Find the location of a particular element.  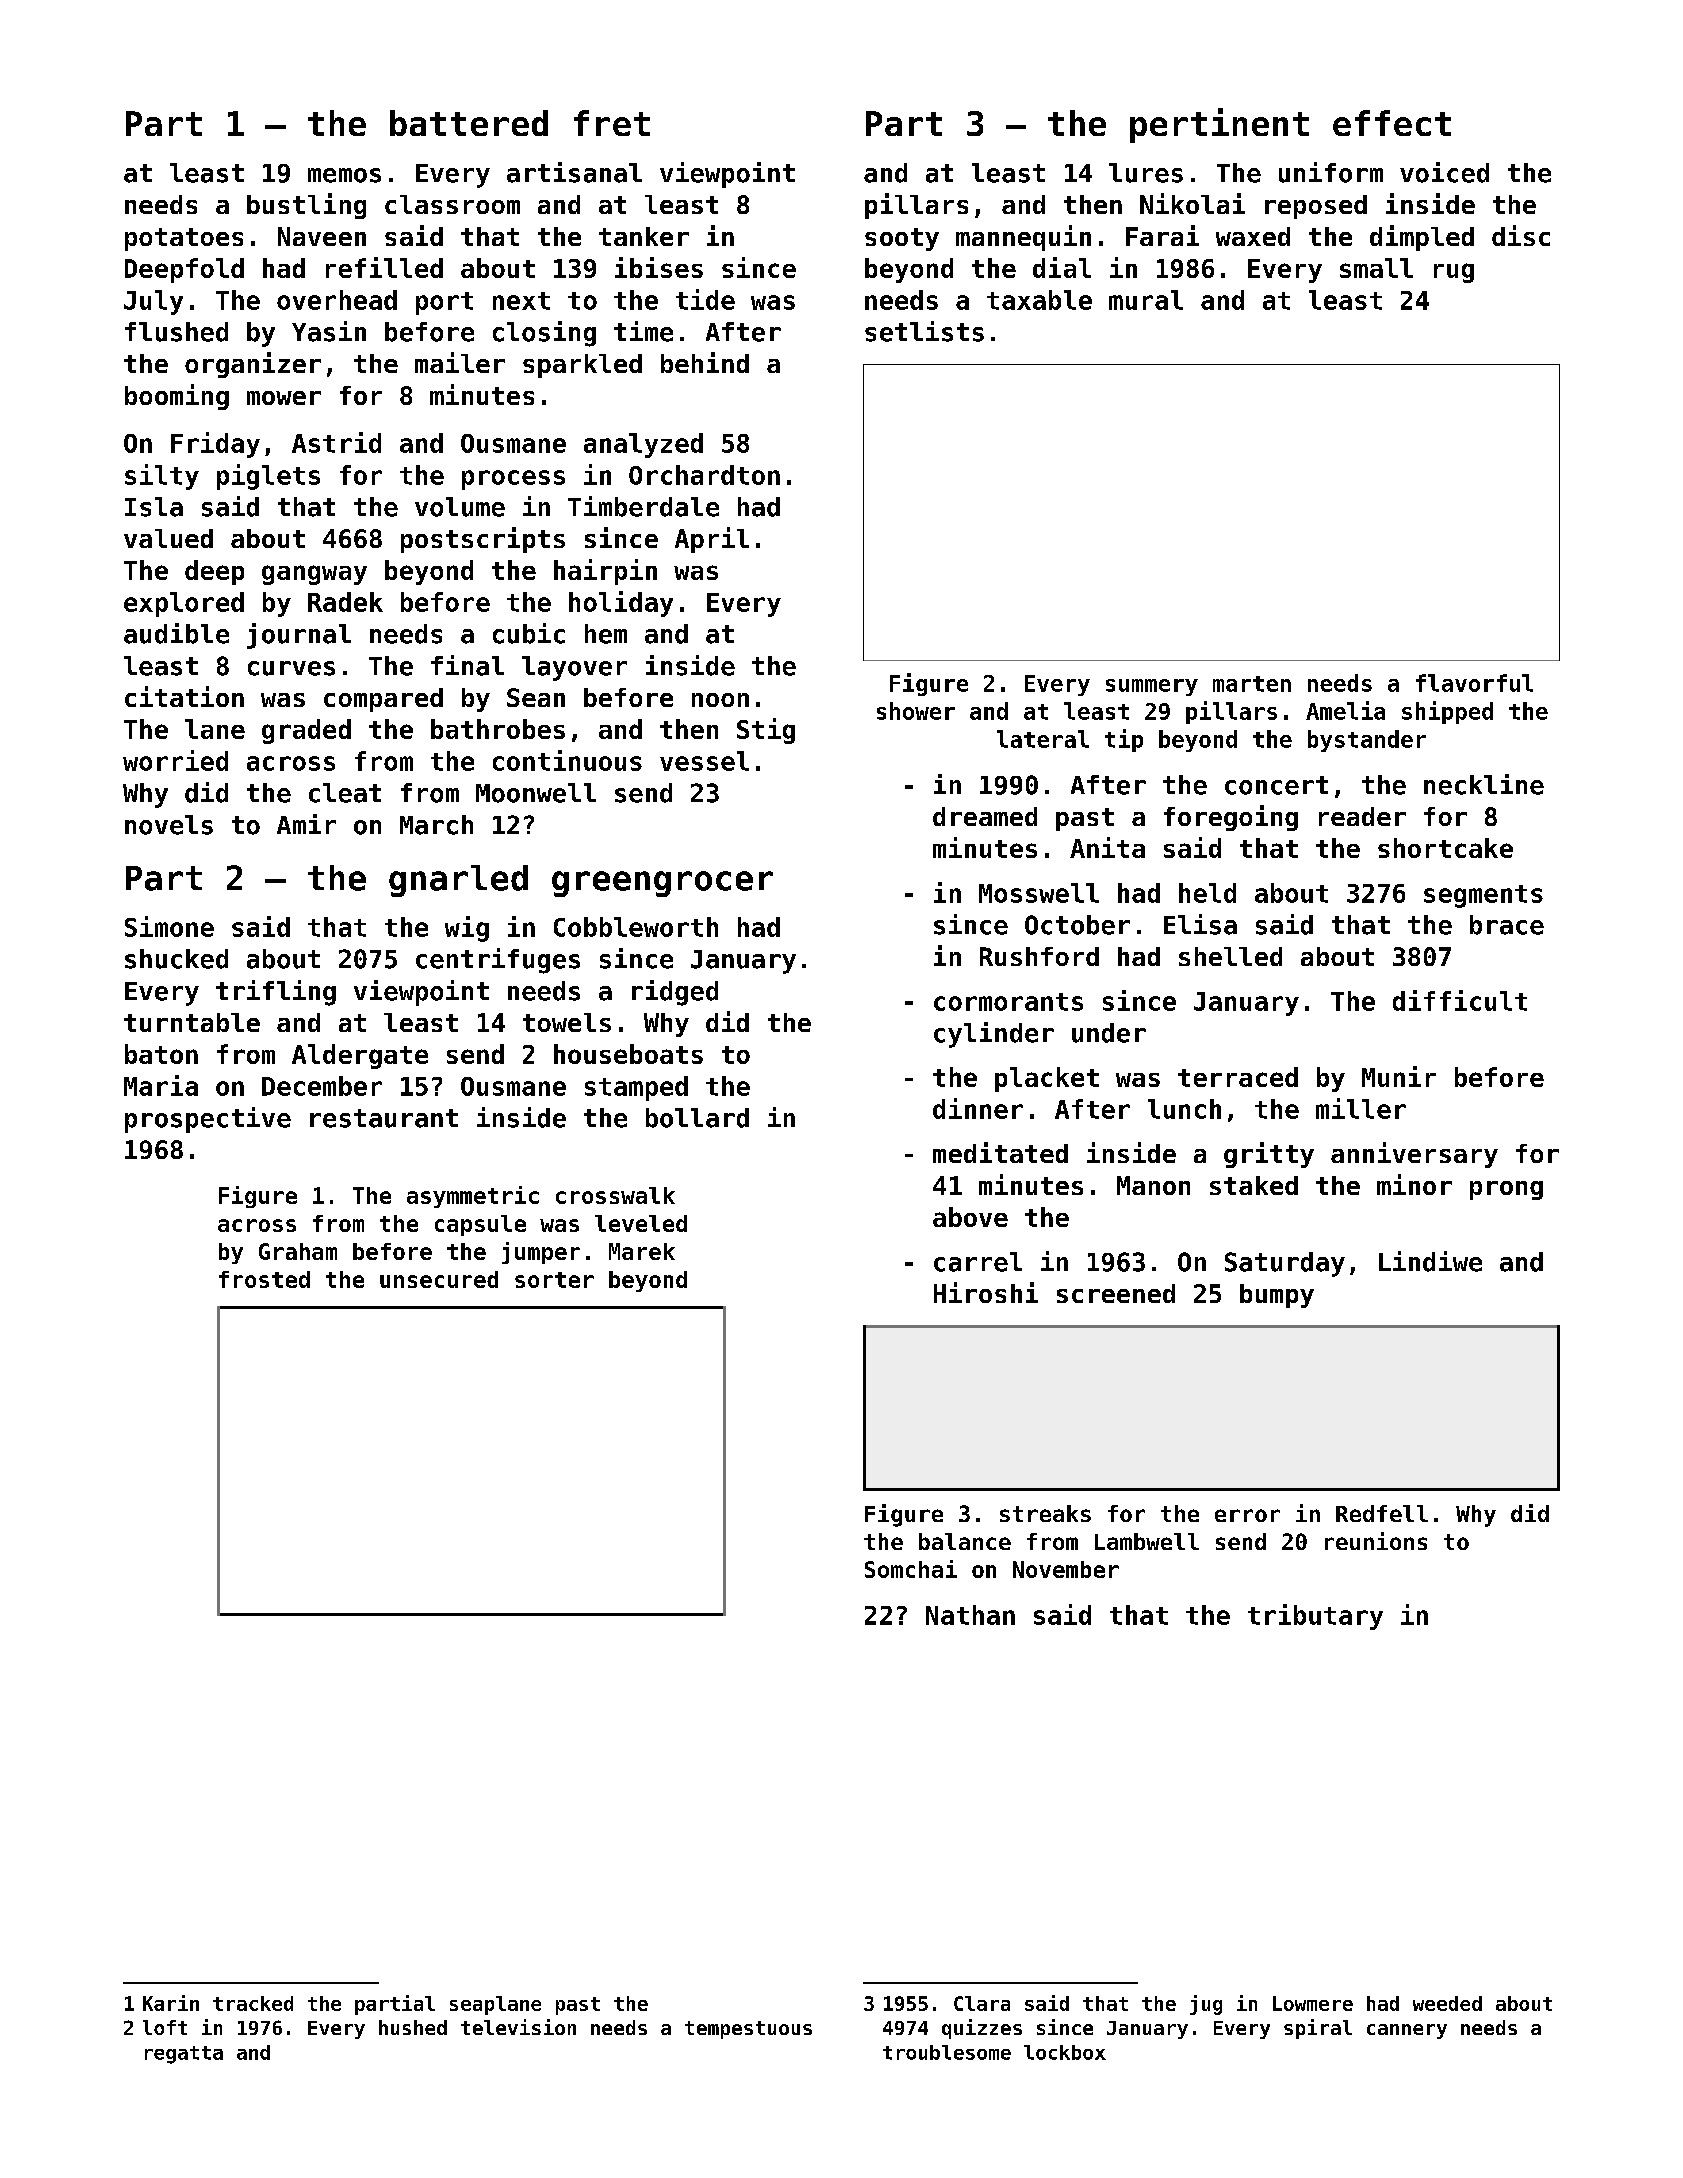

mannequin is located at coordinates (1023, 238).
